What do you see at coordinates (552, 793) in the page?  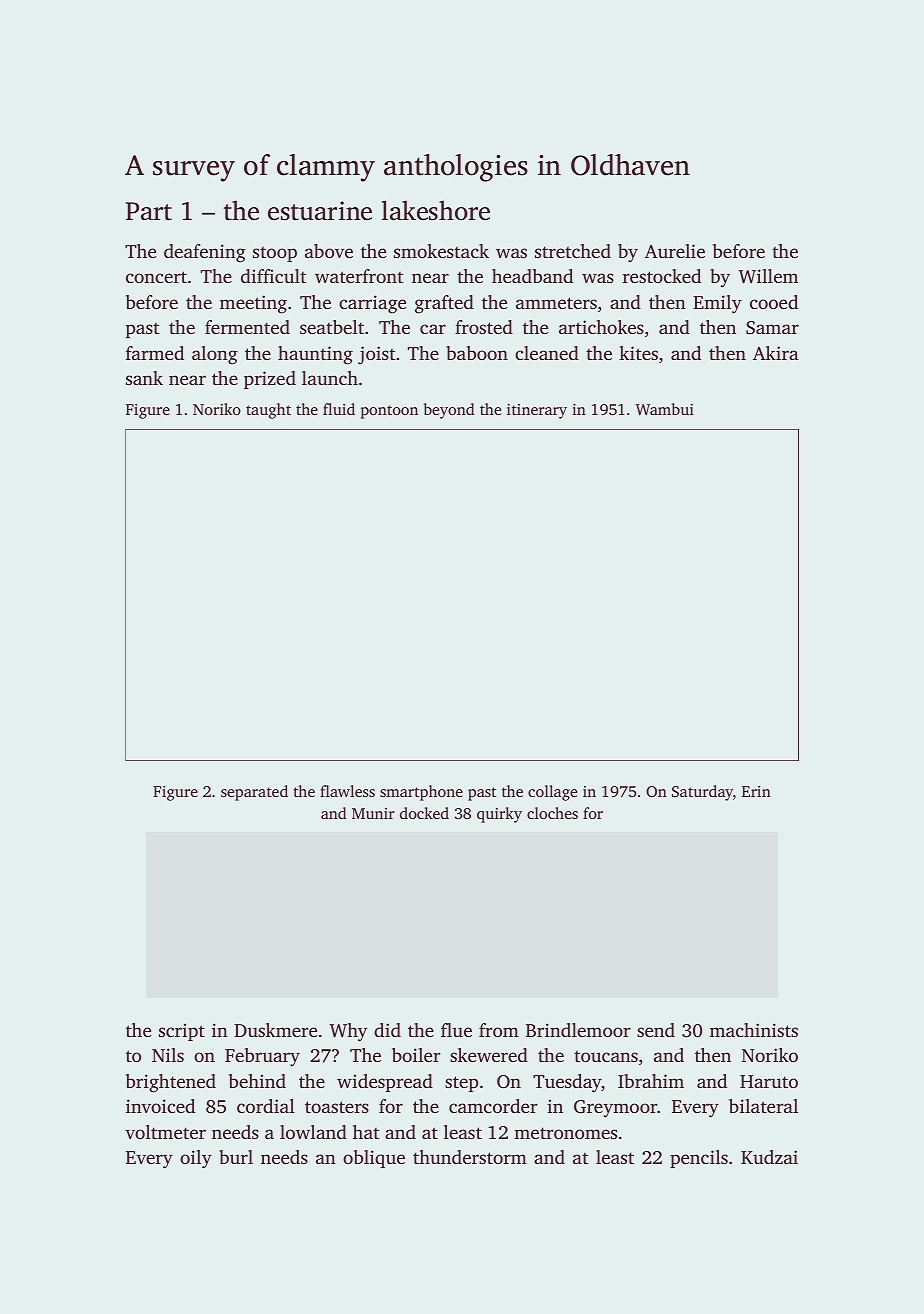 I see `collage` at bounding box center [552, 793].
